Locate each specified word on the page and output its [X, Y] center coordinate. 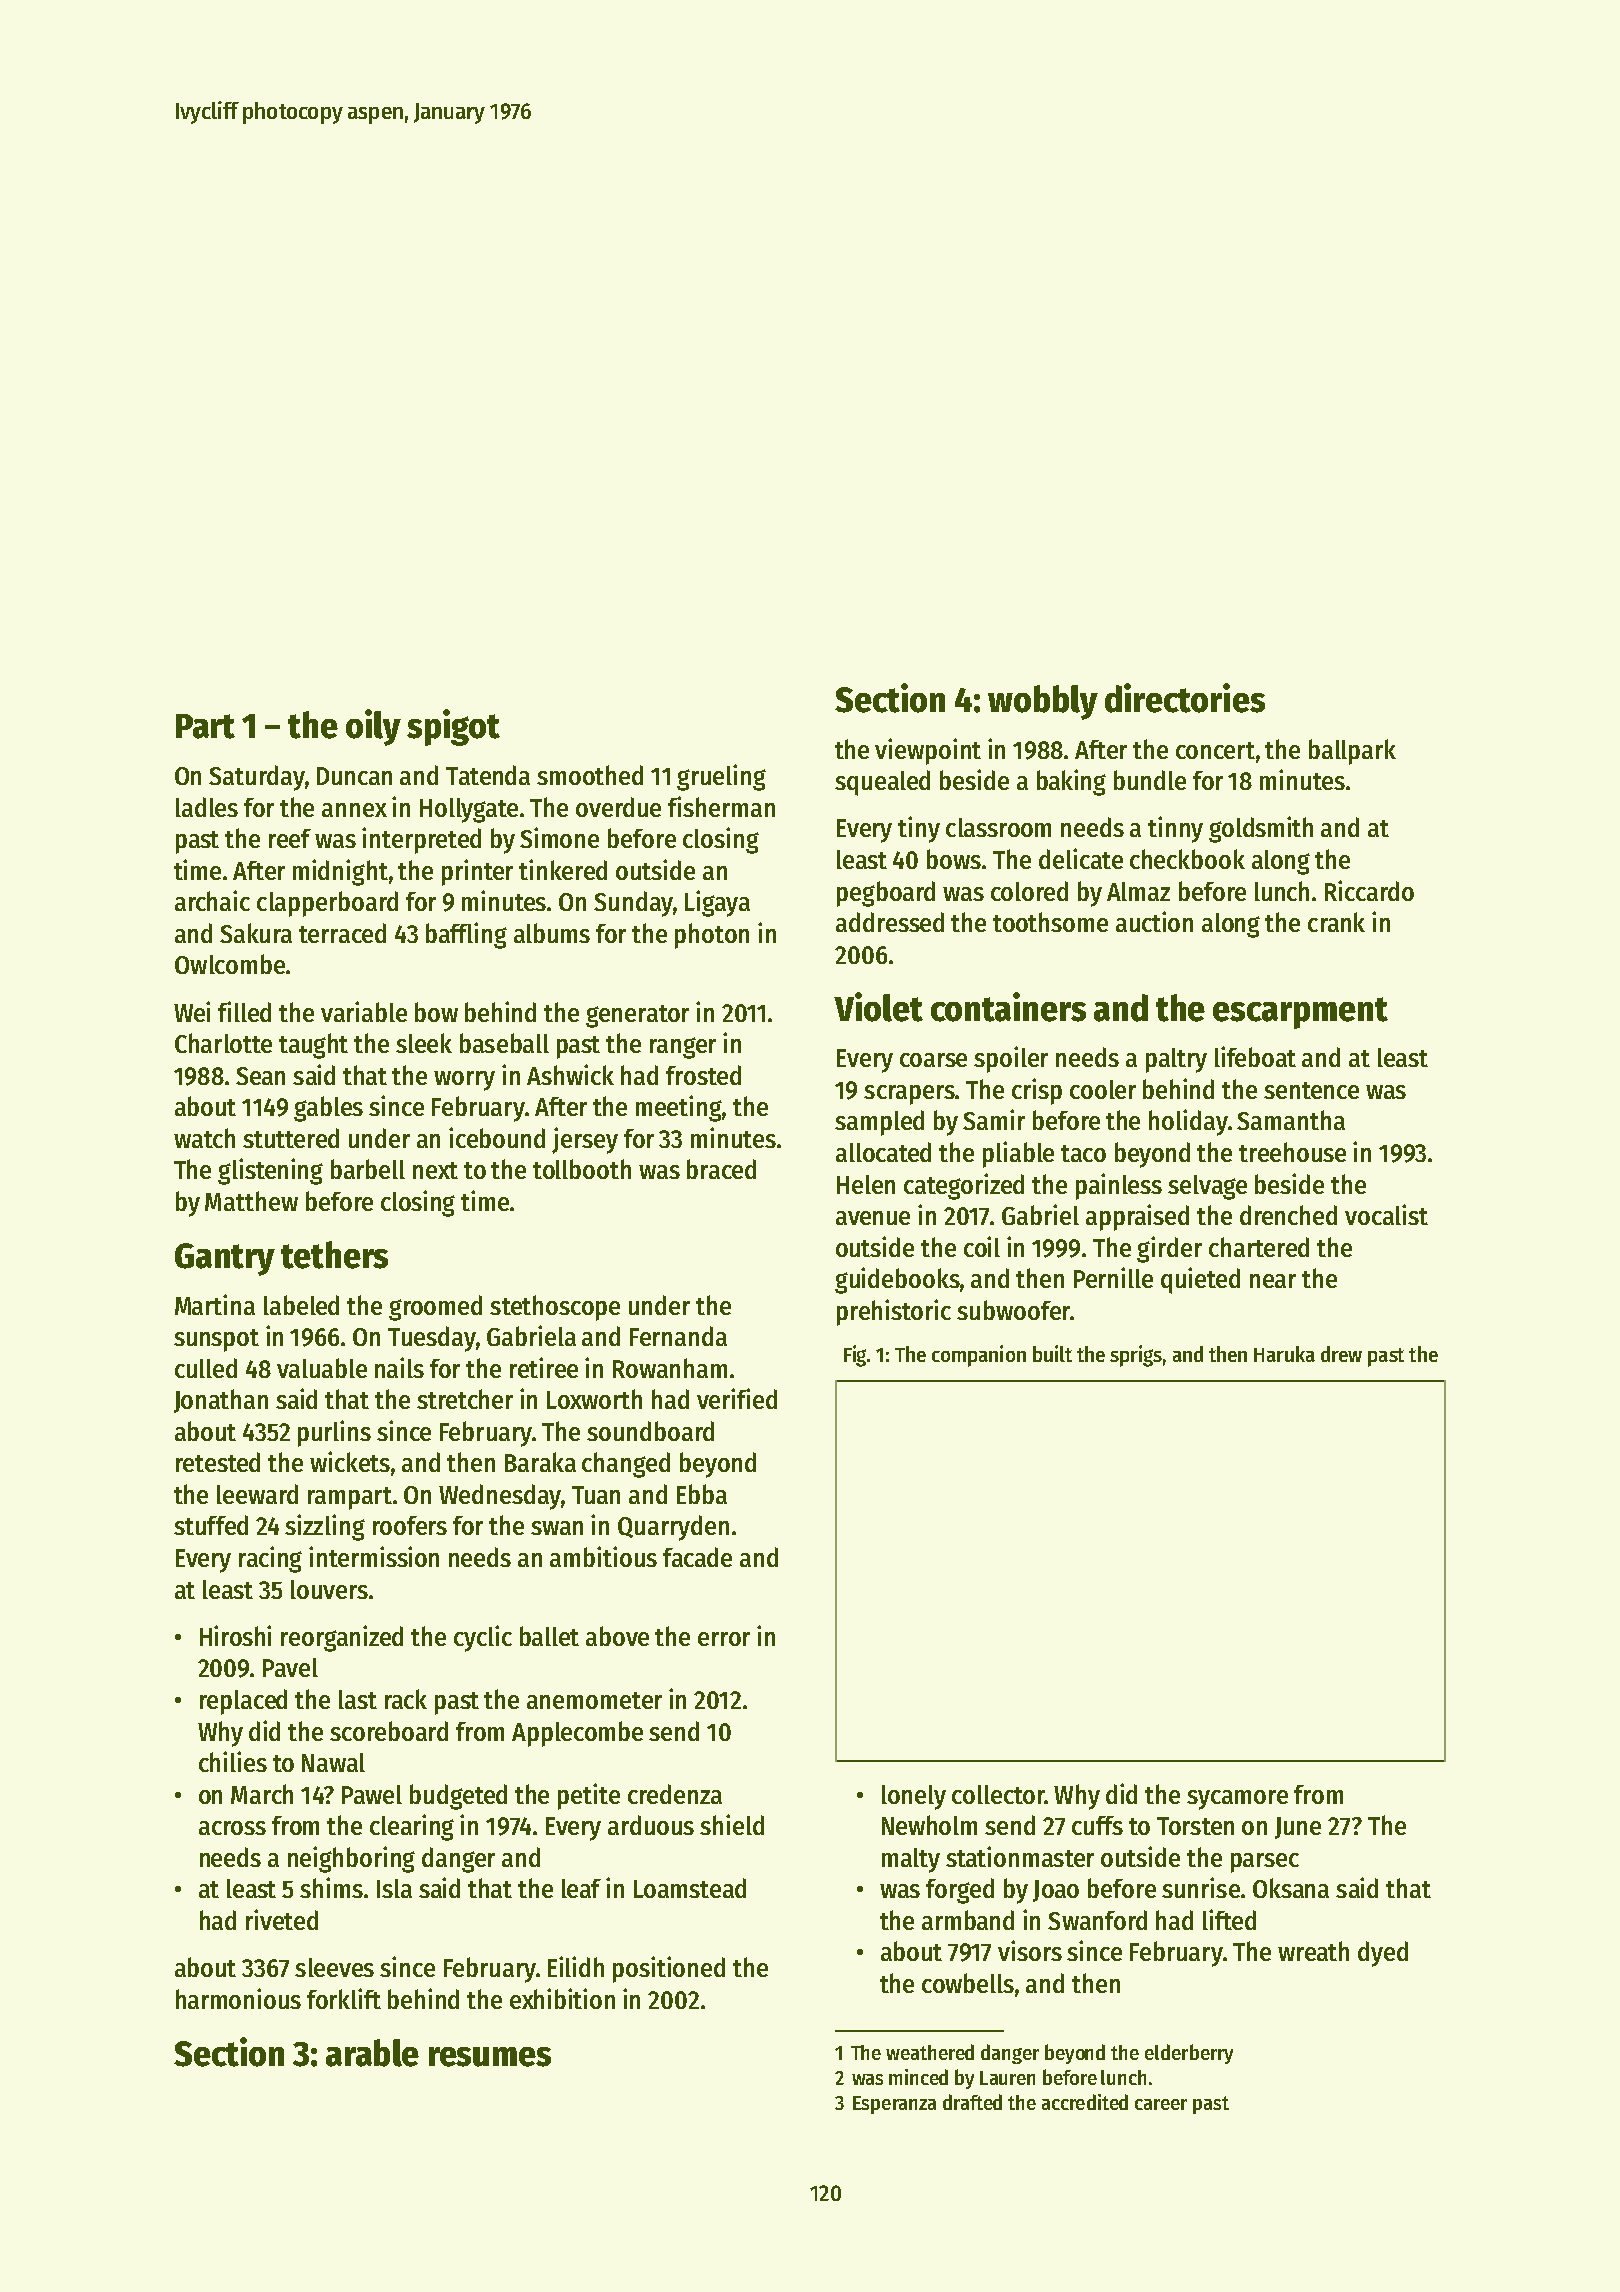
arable [372, 2053]
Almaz [1138, 891]
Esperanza [894, 2105]
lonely [914, 1797]
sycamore [1237, 1800]
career [1161, 2104]
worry [464, 1081]
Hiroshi [235, 1635]
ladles [207, 807]
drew [1341, 1354]
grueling [721, 777]
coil [982, 1246]
